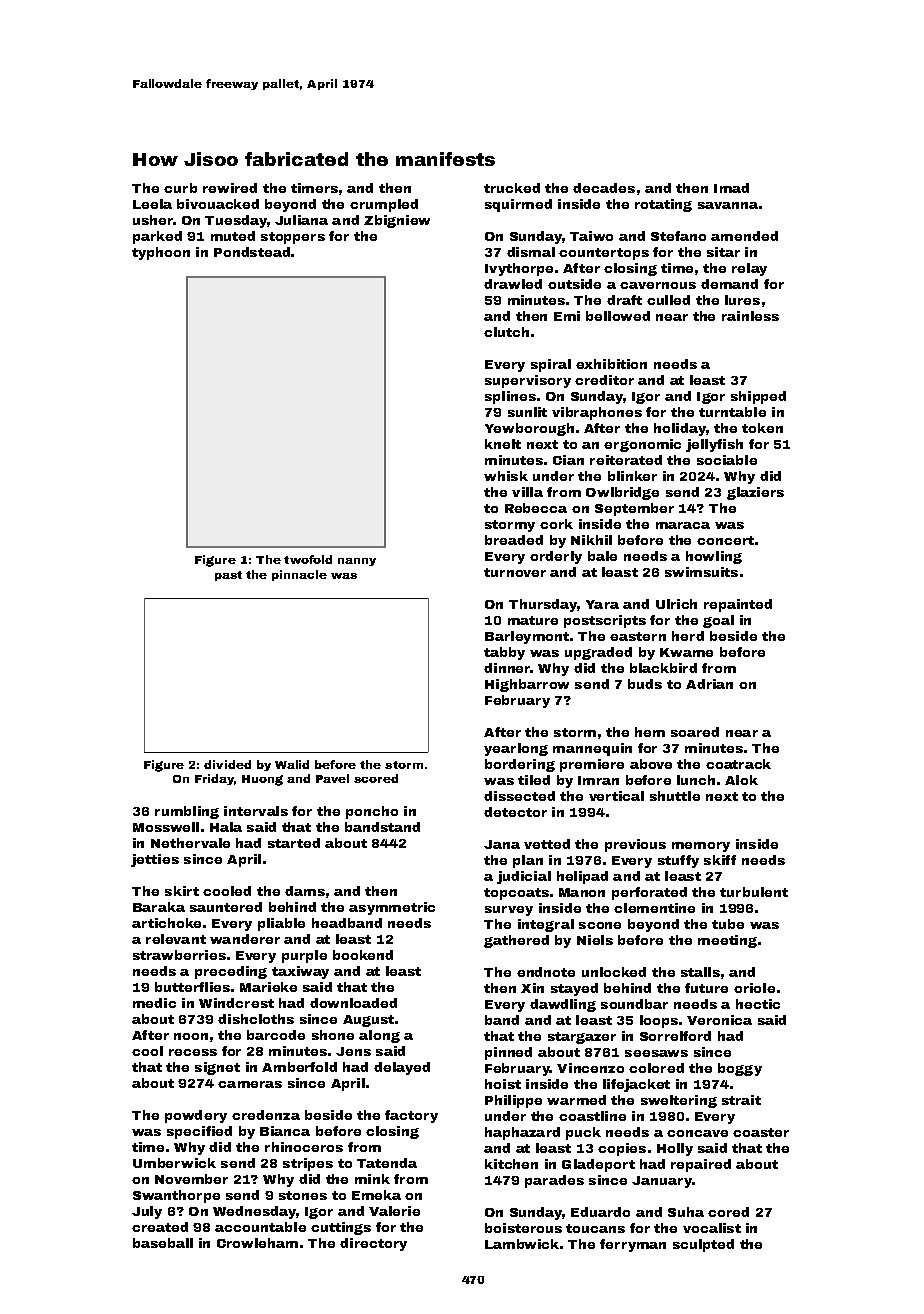 The width and height of the screenshot is (924, 1314). Describe the element at coordinates (712, 1228) in the screenshot. I see `vocalist` at that location.
